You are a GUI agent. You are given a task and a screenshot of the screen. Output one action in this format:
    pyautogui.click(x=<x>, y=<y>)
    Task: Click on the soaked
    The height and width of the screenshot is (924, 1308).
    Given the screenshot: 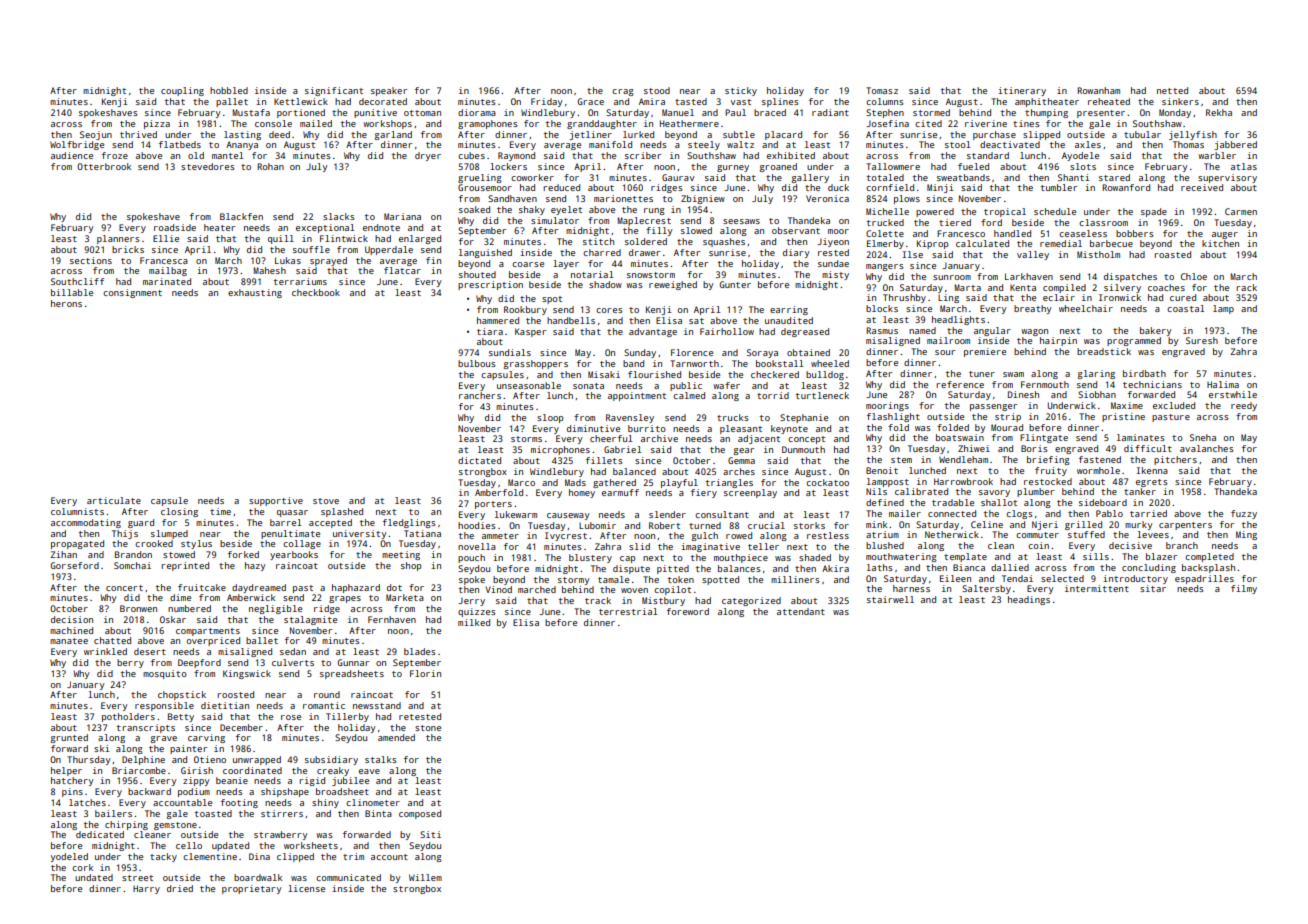 What is the action you would take?
    pyautogui.click(x=474, y=209)
